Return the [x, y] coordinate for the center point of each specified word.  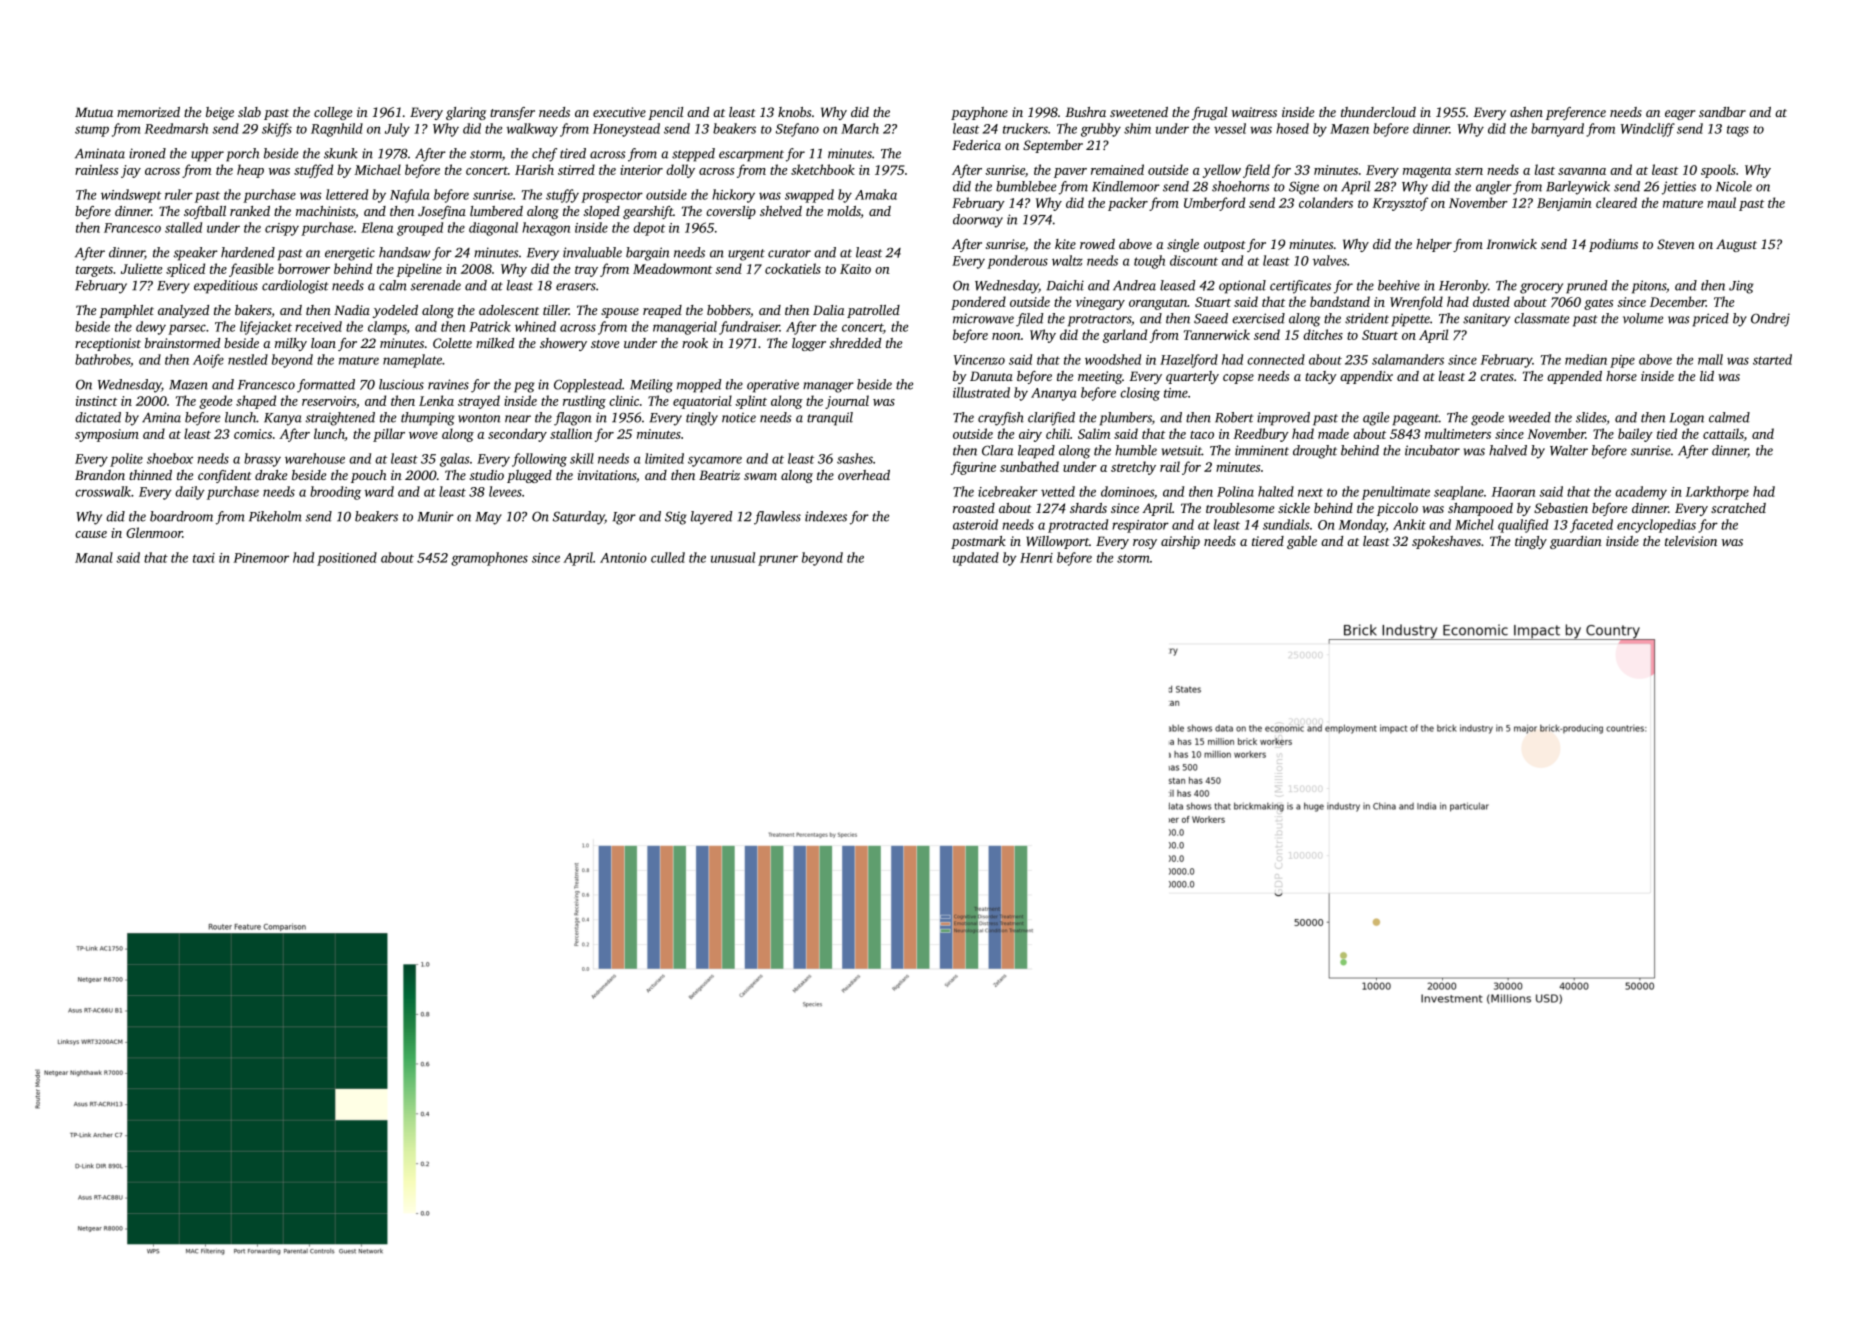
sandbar [1722, 112]
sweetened [1139, 112]
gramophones [489, 559]
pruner [778, 560]
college [333, 113]
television [1691, 541]
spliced [185, 270]
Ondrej [1770, 320]
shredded [855, 343]
